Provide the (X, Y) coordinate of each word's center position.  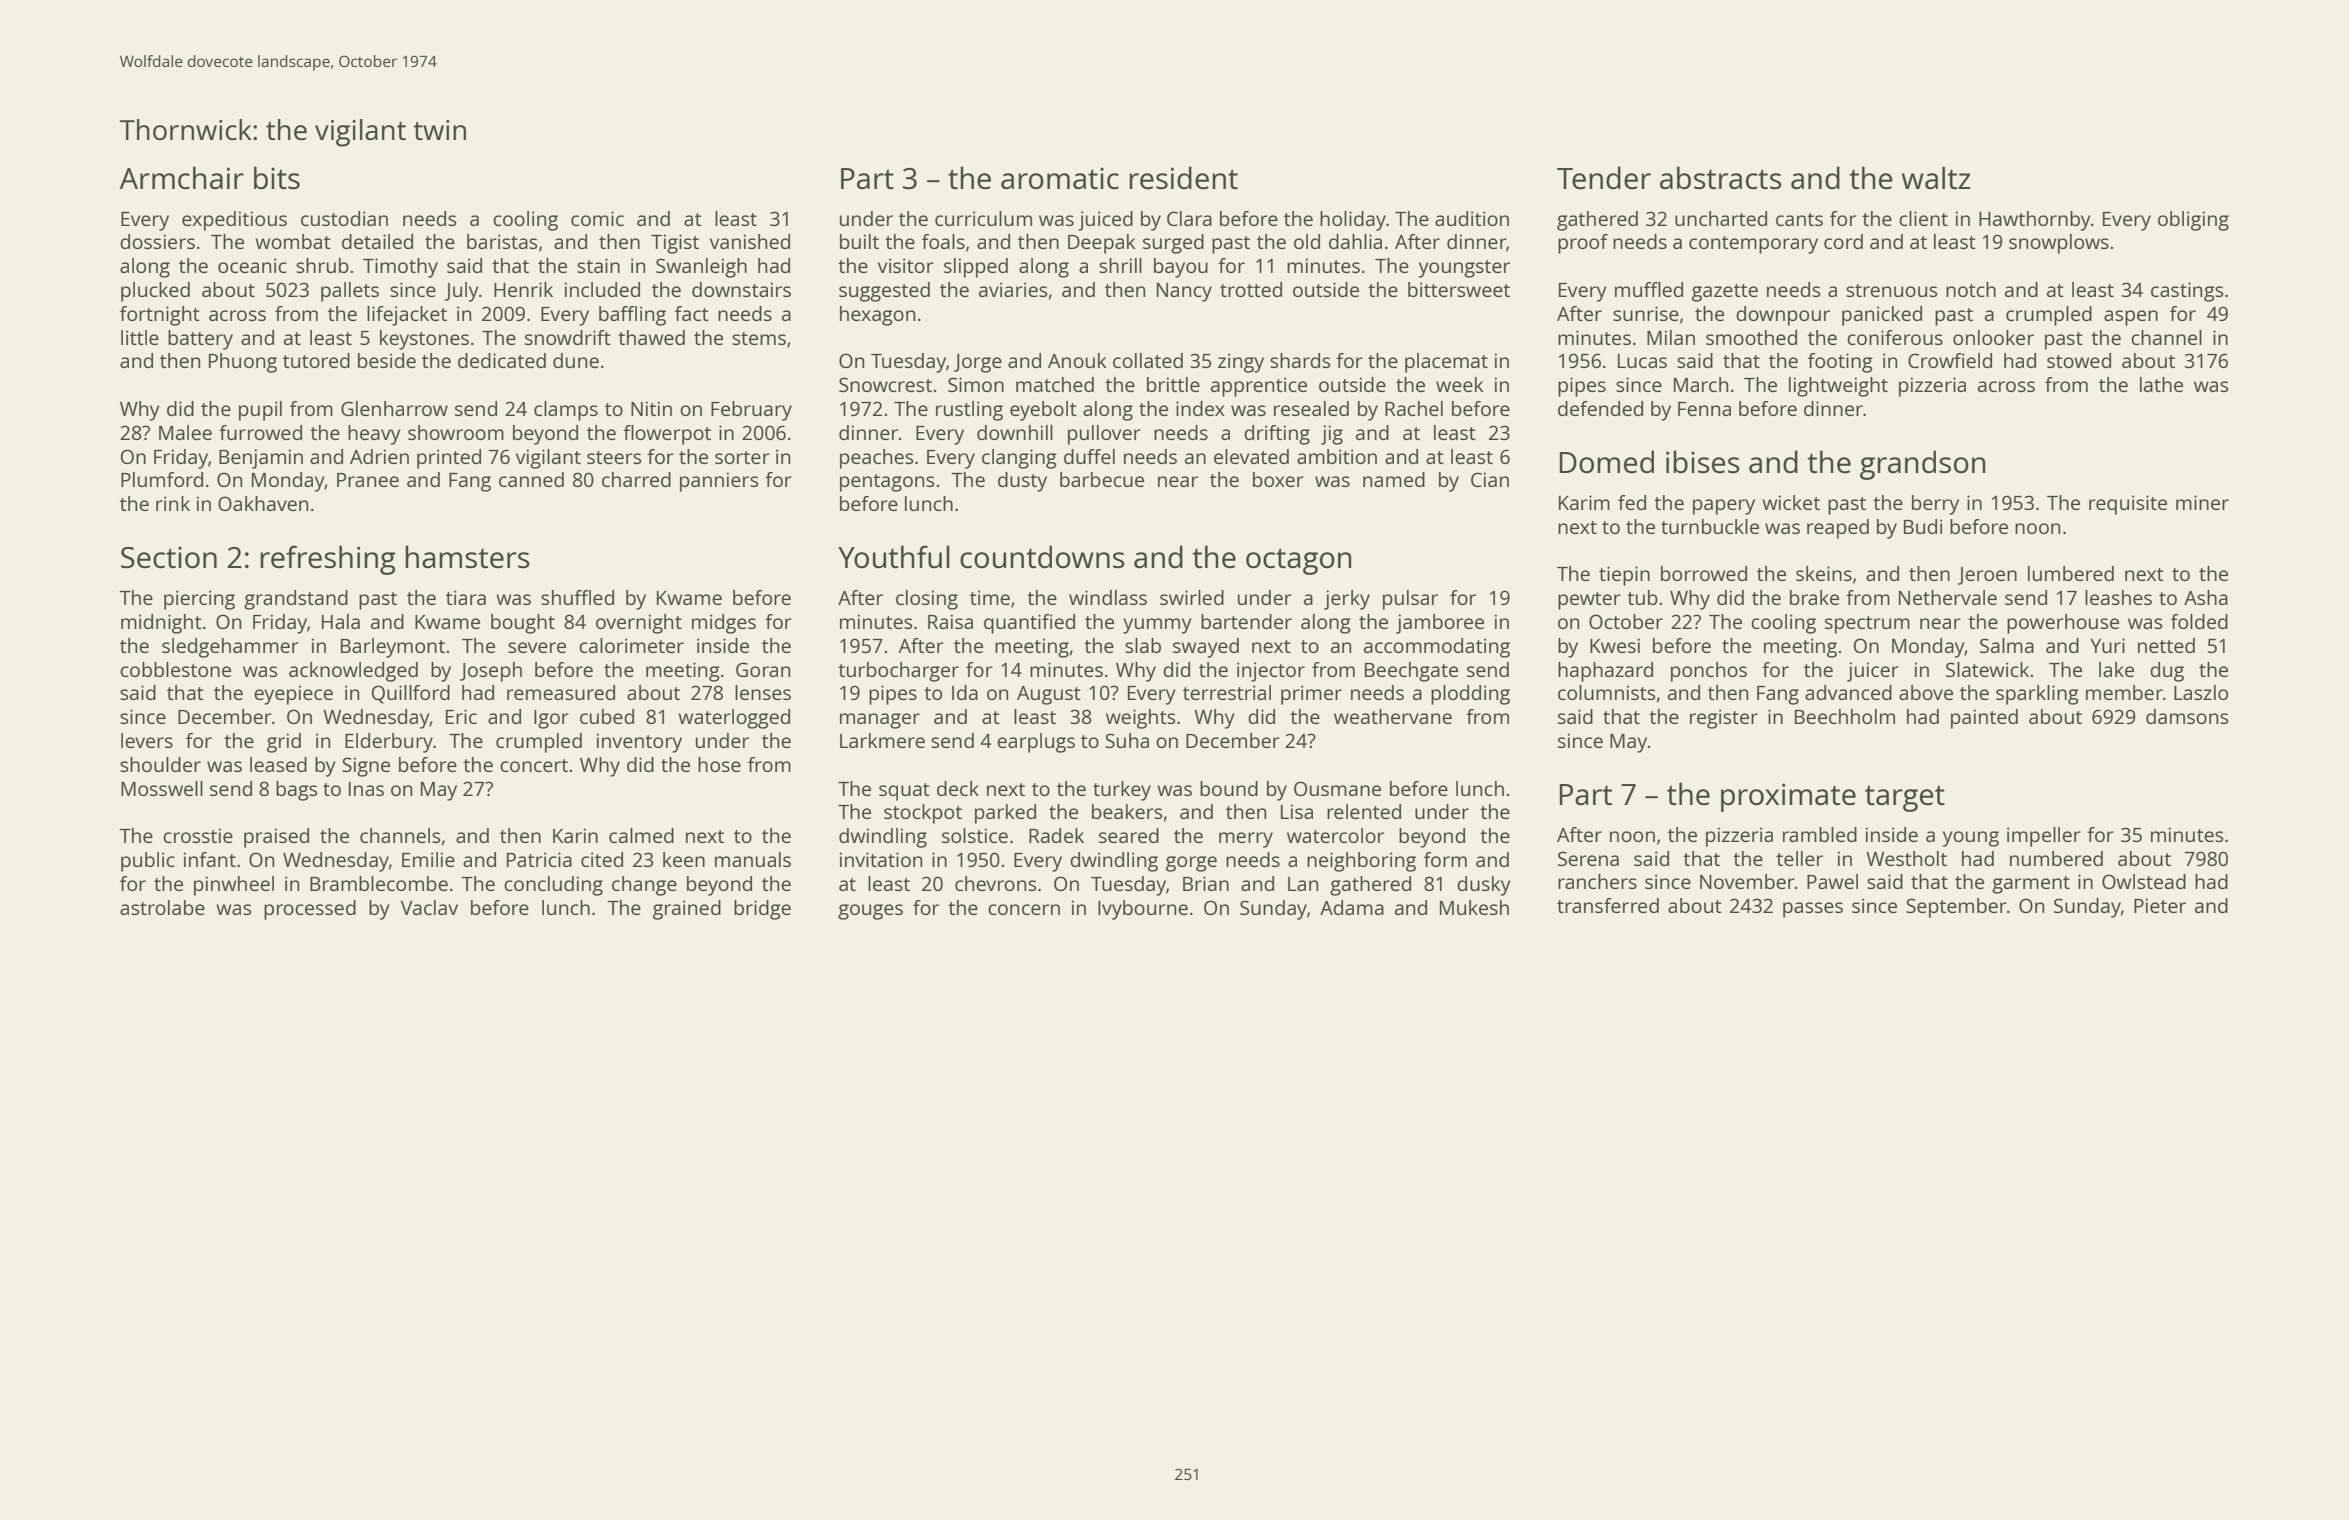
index (1200, 408)
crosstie (198, 835)
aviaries (1013, 289)
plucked (155, 292)
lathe (2161, 384)
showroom (456, 432)
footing (1840, 363)
